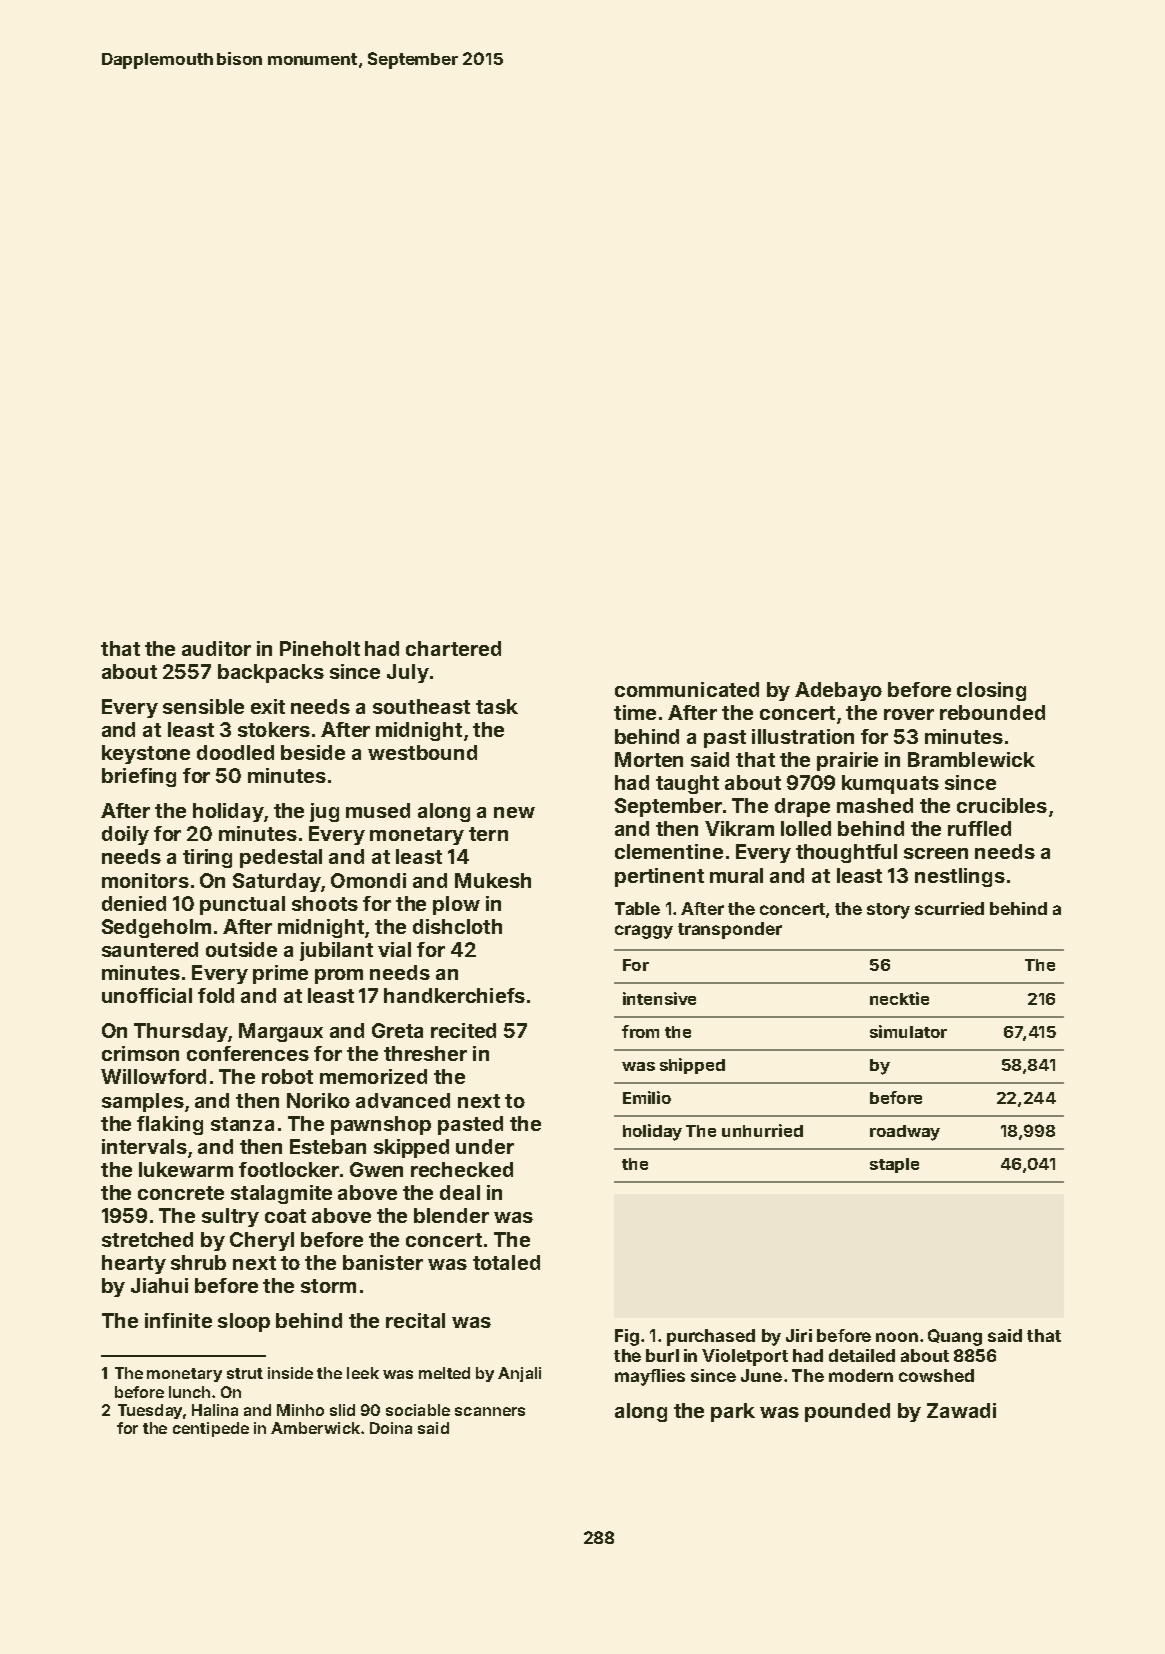 The height and width of the screenshot is (1654, 1165). What do you see at coordinates (235, 752) in the screenshot?
I see `doodled` at bounding box center [235, 752].
